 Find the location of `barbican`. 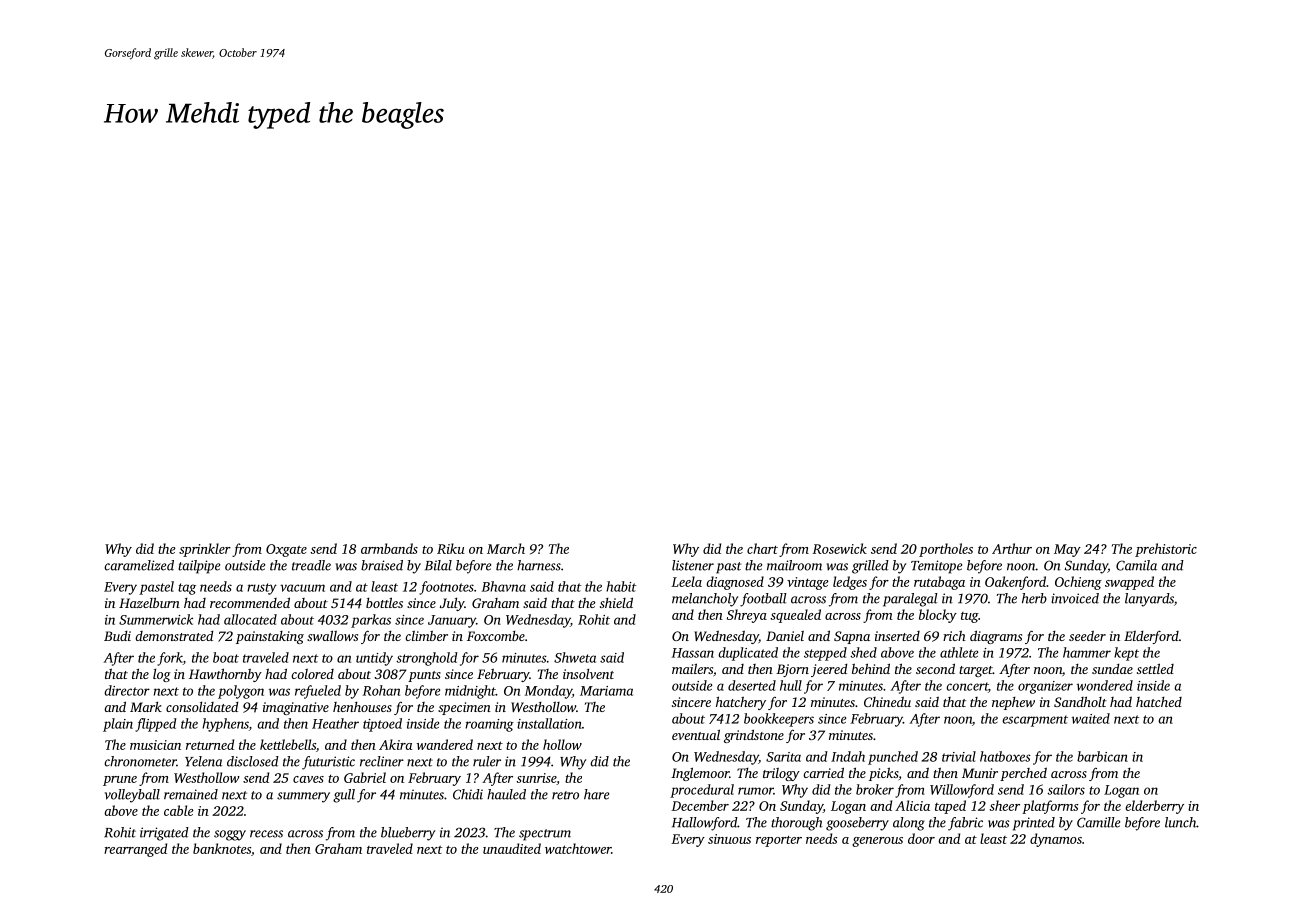

barbican is located at coordinates (1102, 756).
